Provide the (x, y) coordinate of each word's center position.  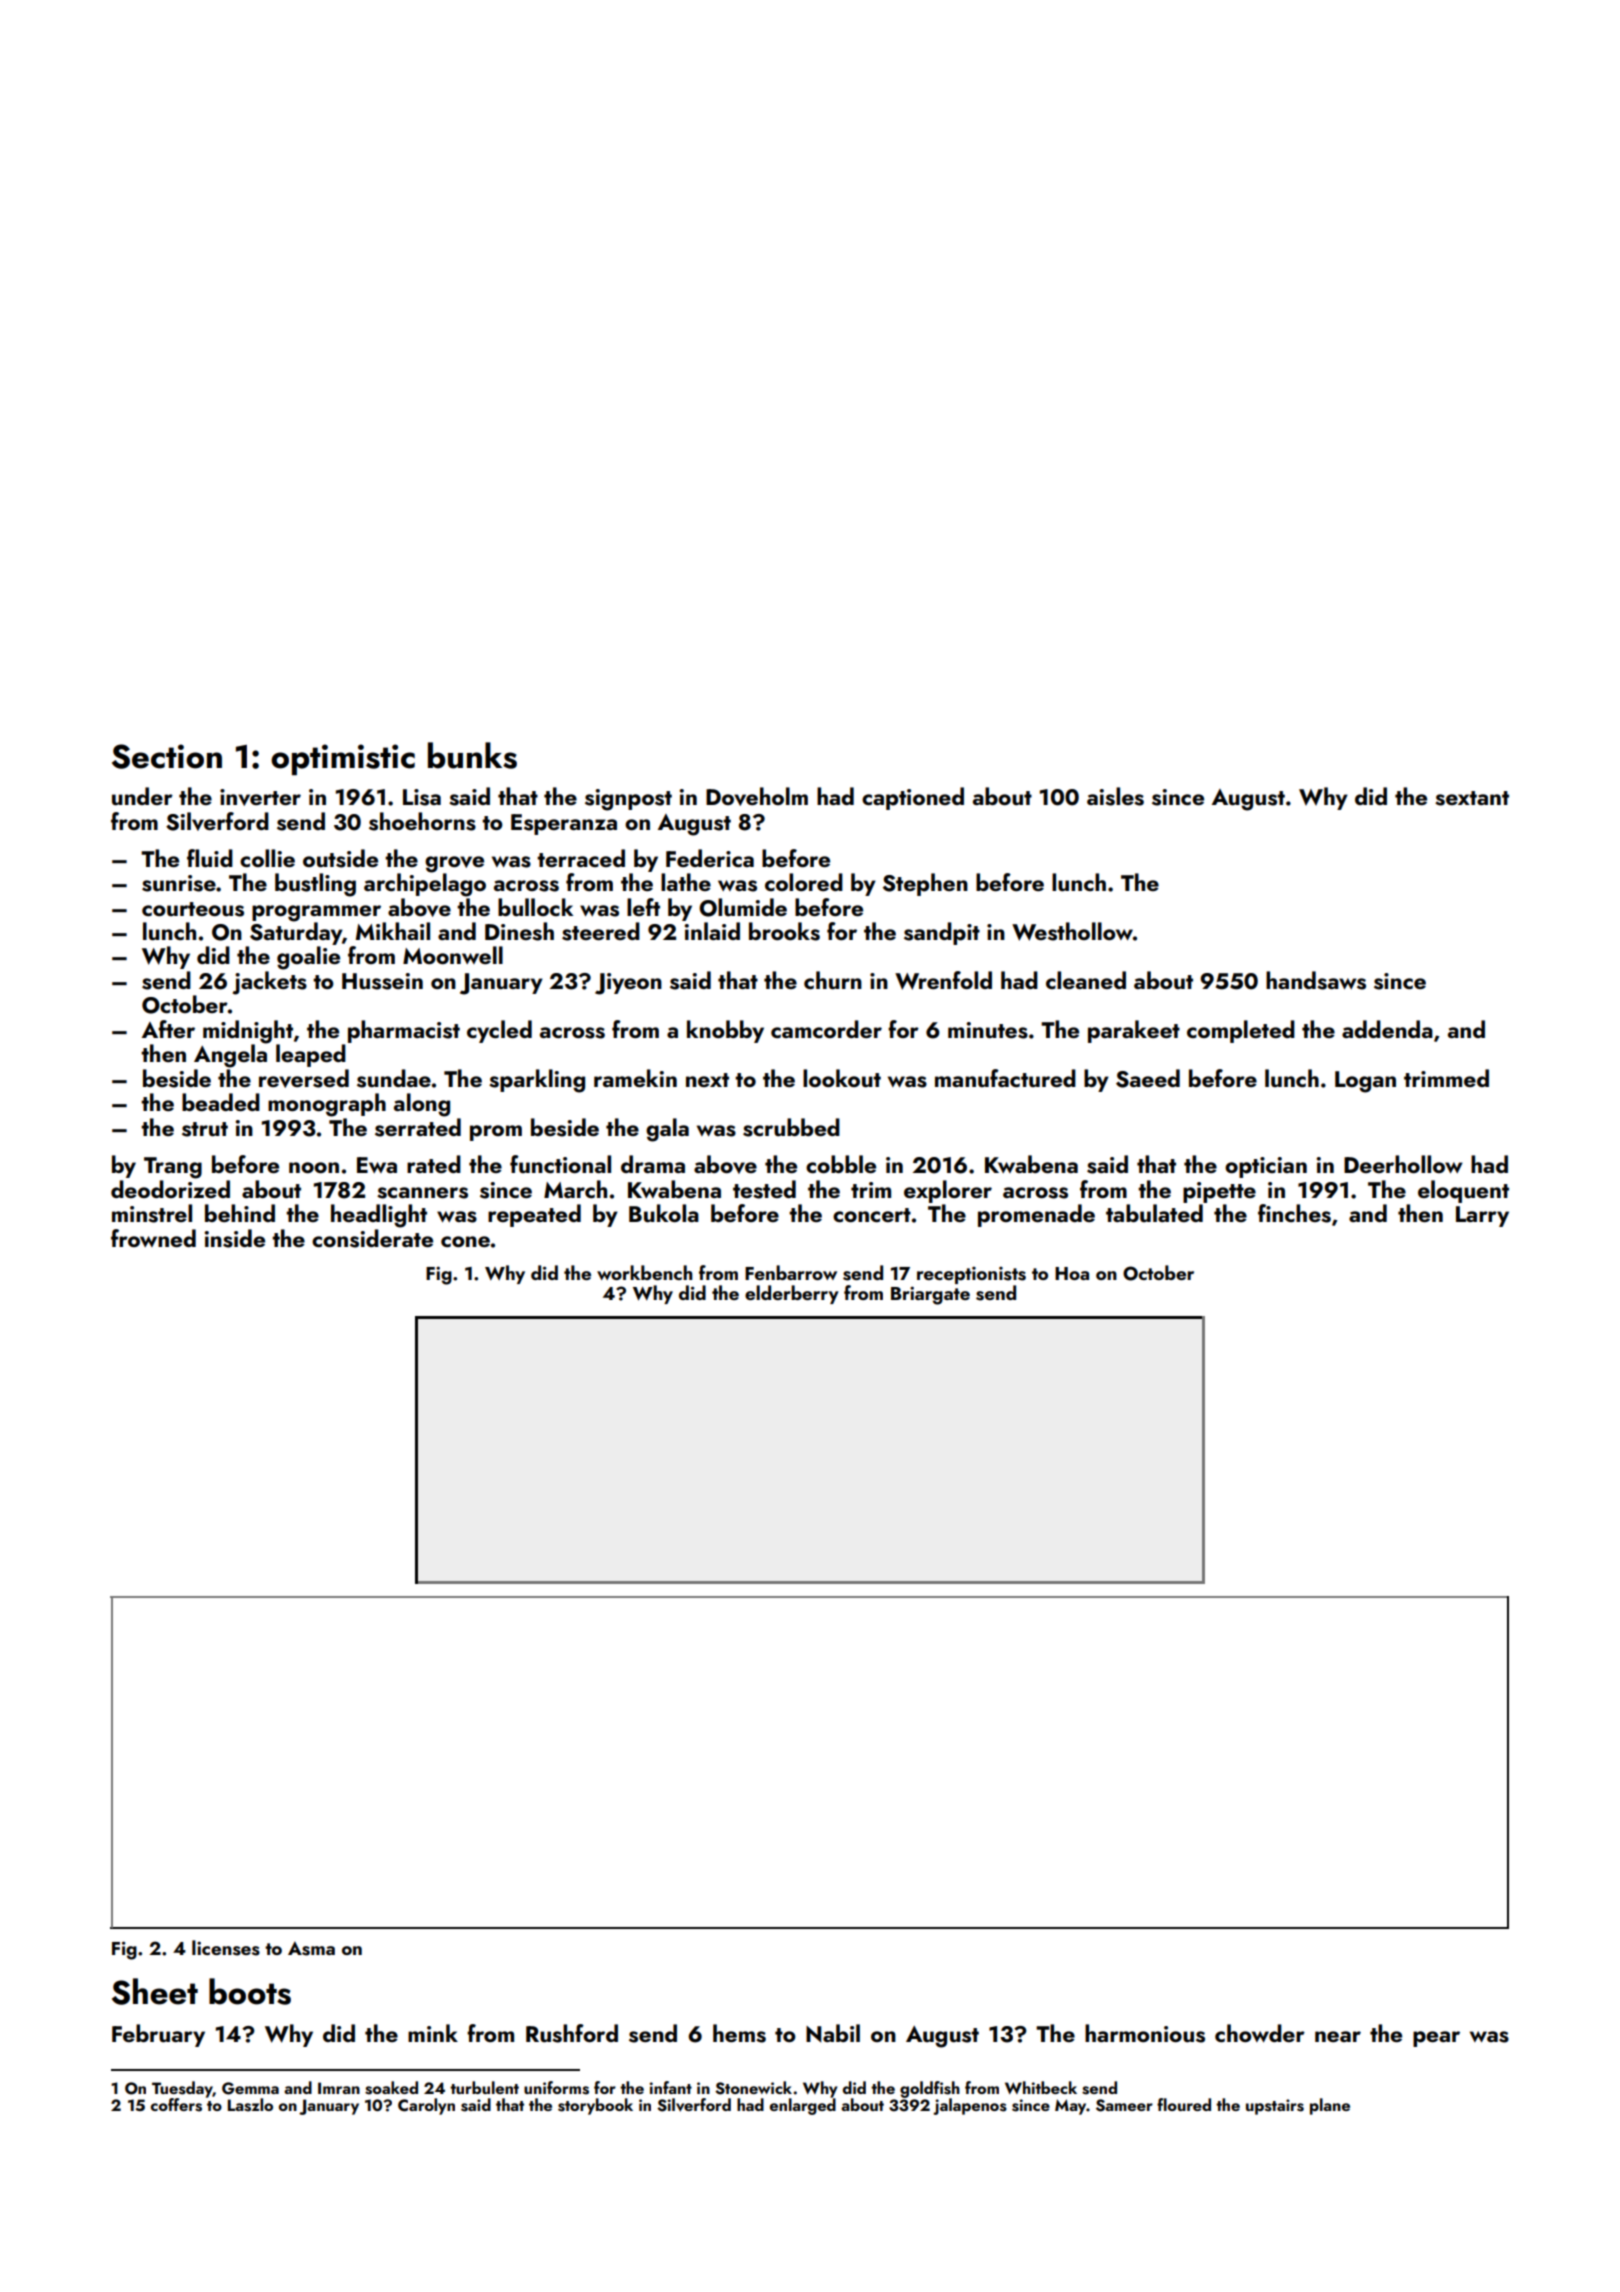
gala (667, 1130)
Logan (1365, 1082)
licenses (226, 1948)
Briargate (930, 1295)
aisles (1115, 796)
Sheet (155, 1991)
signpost (628, 800)
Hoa (1072, 1273)
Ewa (377, 1165)
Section (167, 756)
